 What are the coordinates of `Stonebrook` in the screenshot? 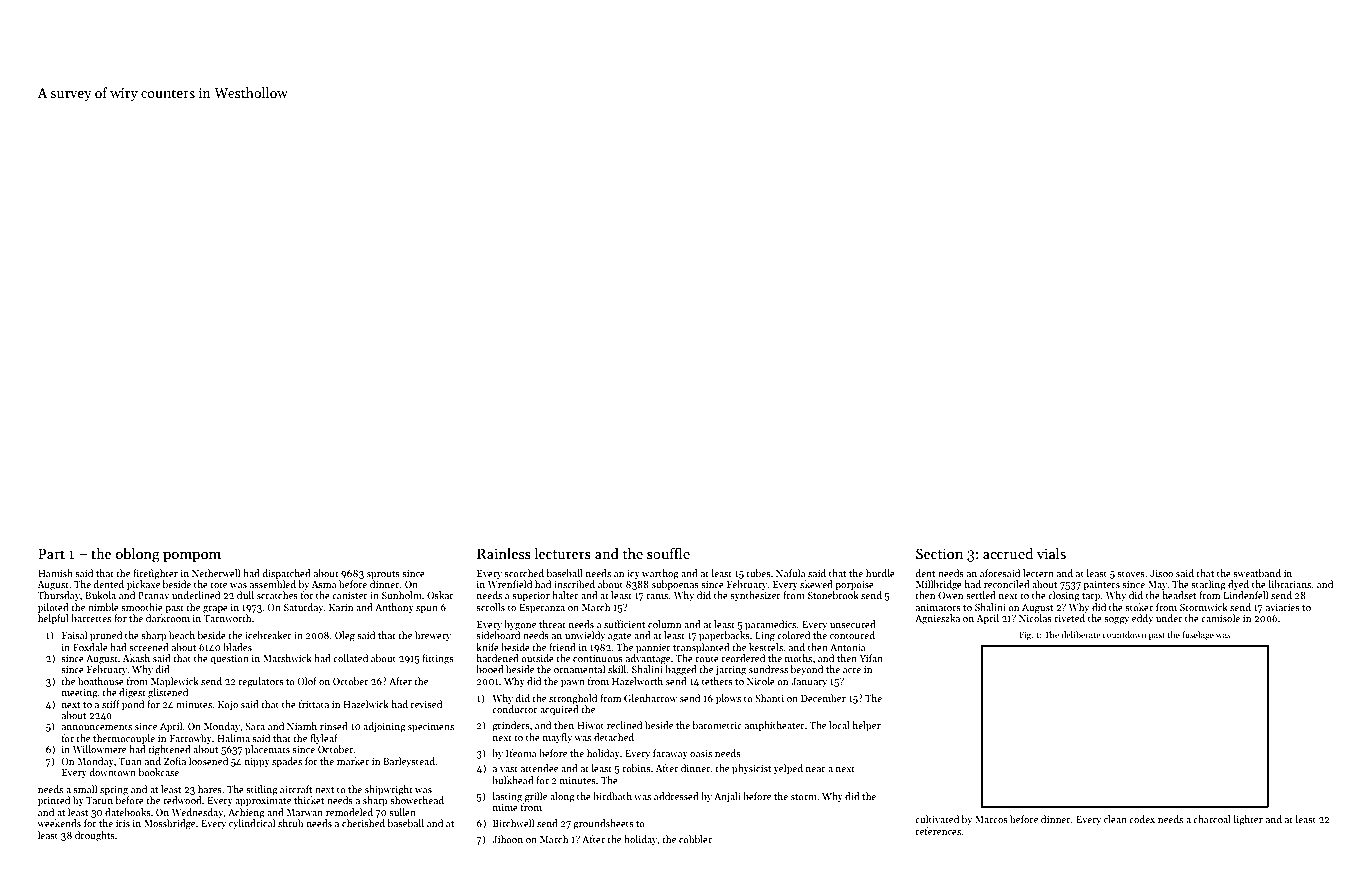 It's located at (833, 595).
